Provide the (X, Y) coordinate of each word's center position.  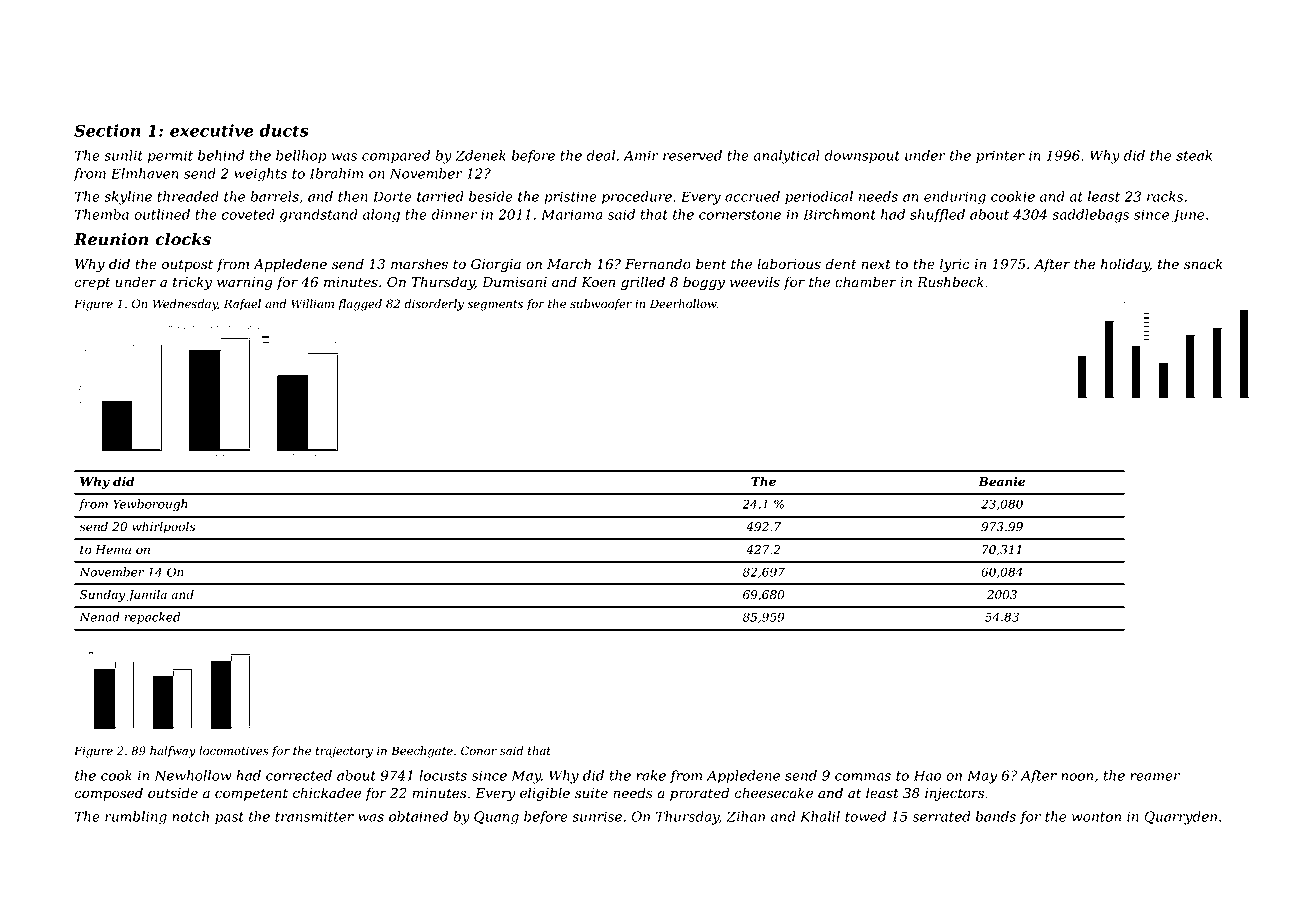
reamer (1155, 777)
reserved (692, 155)
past (229, 818)
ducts (284, 130)
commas (863, 777)
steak (1194, 155)
